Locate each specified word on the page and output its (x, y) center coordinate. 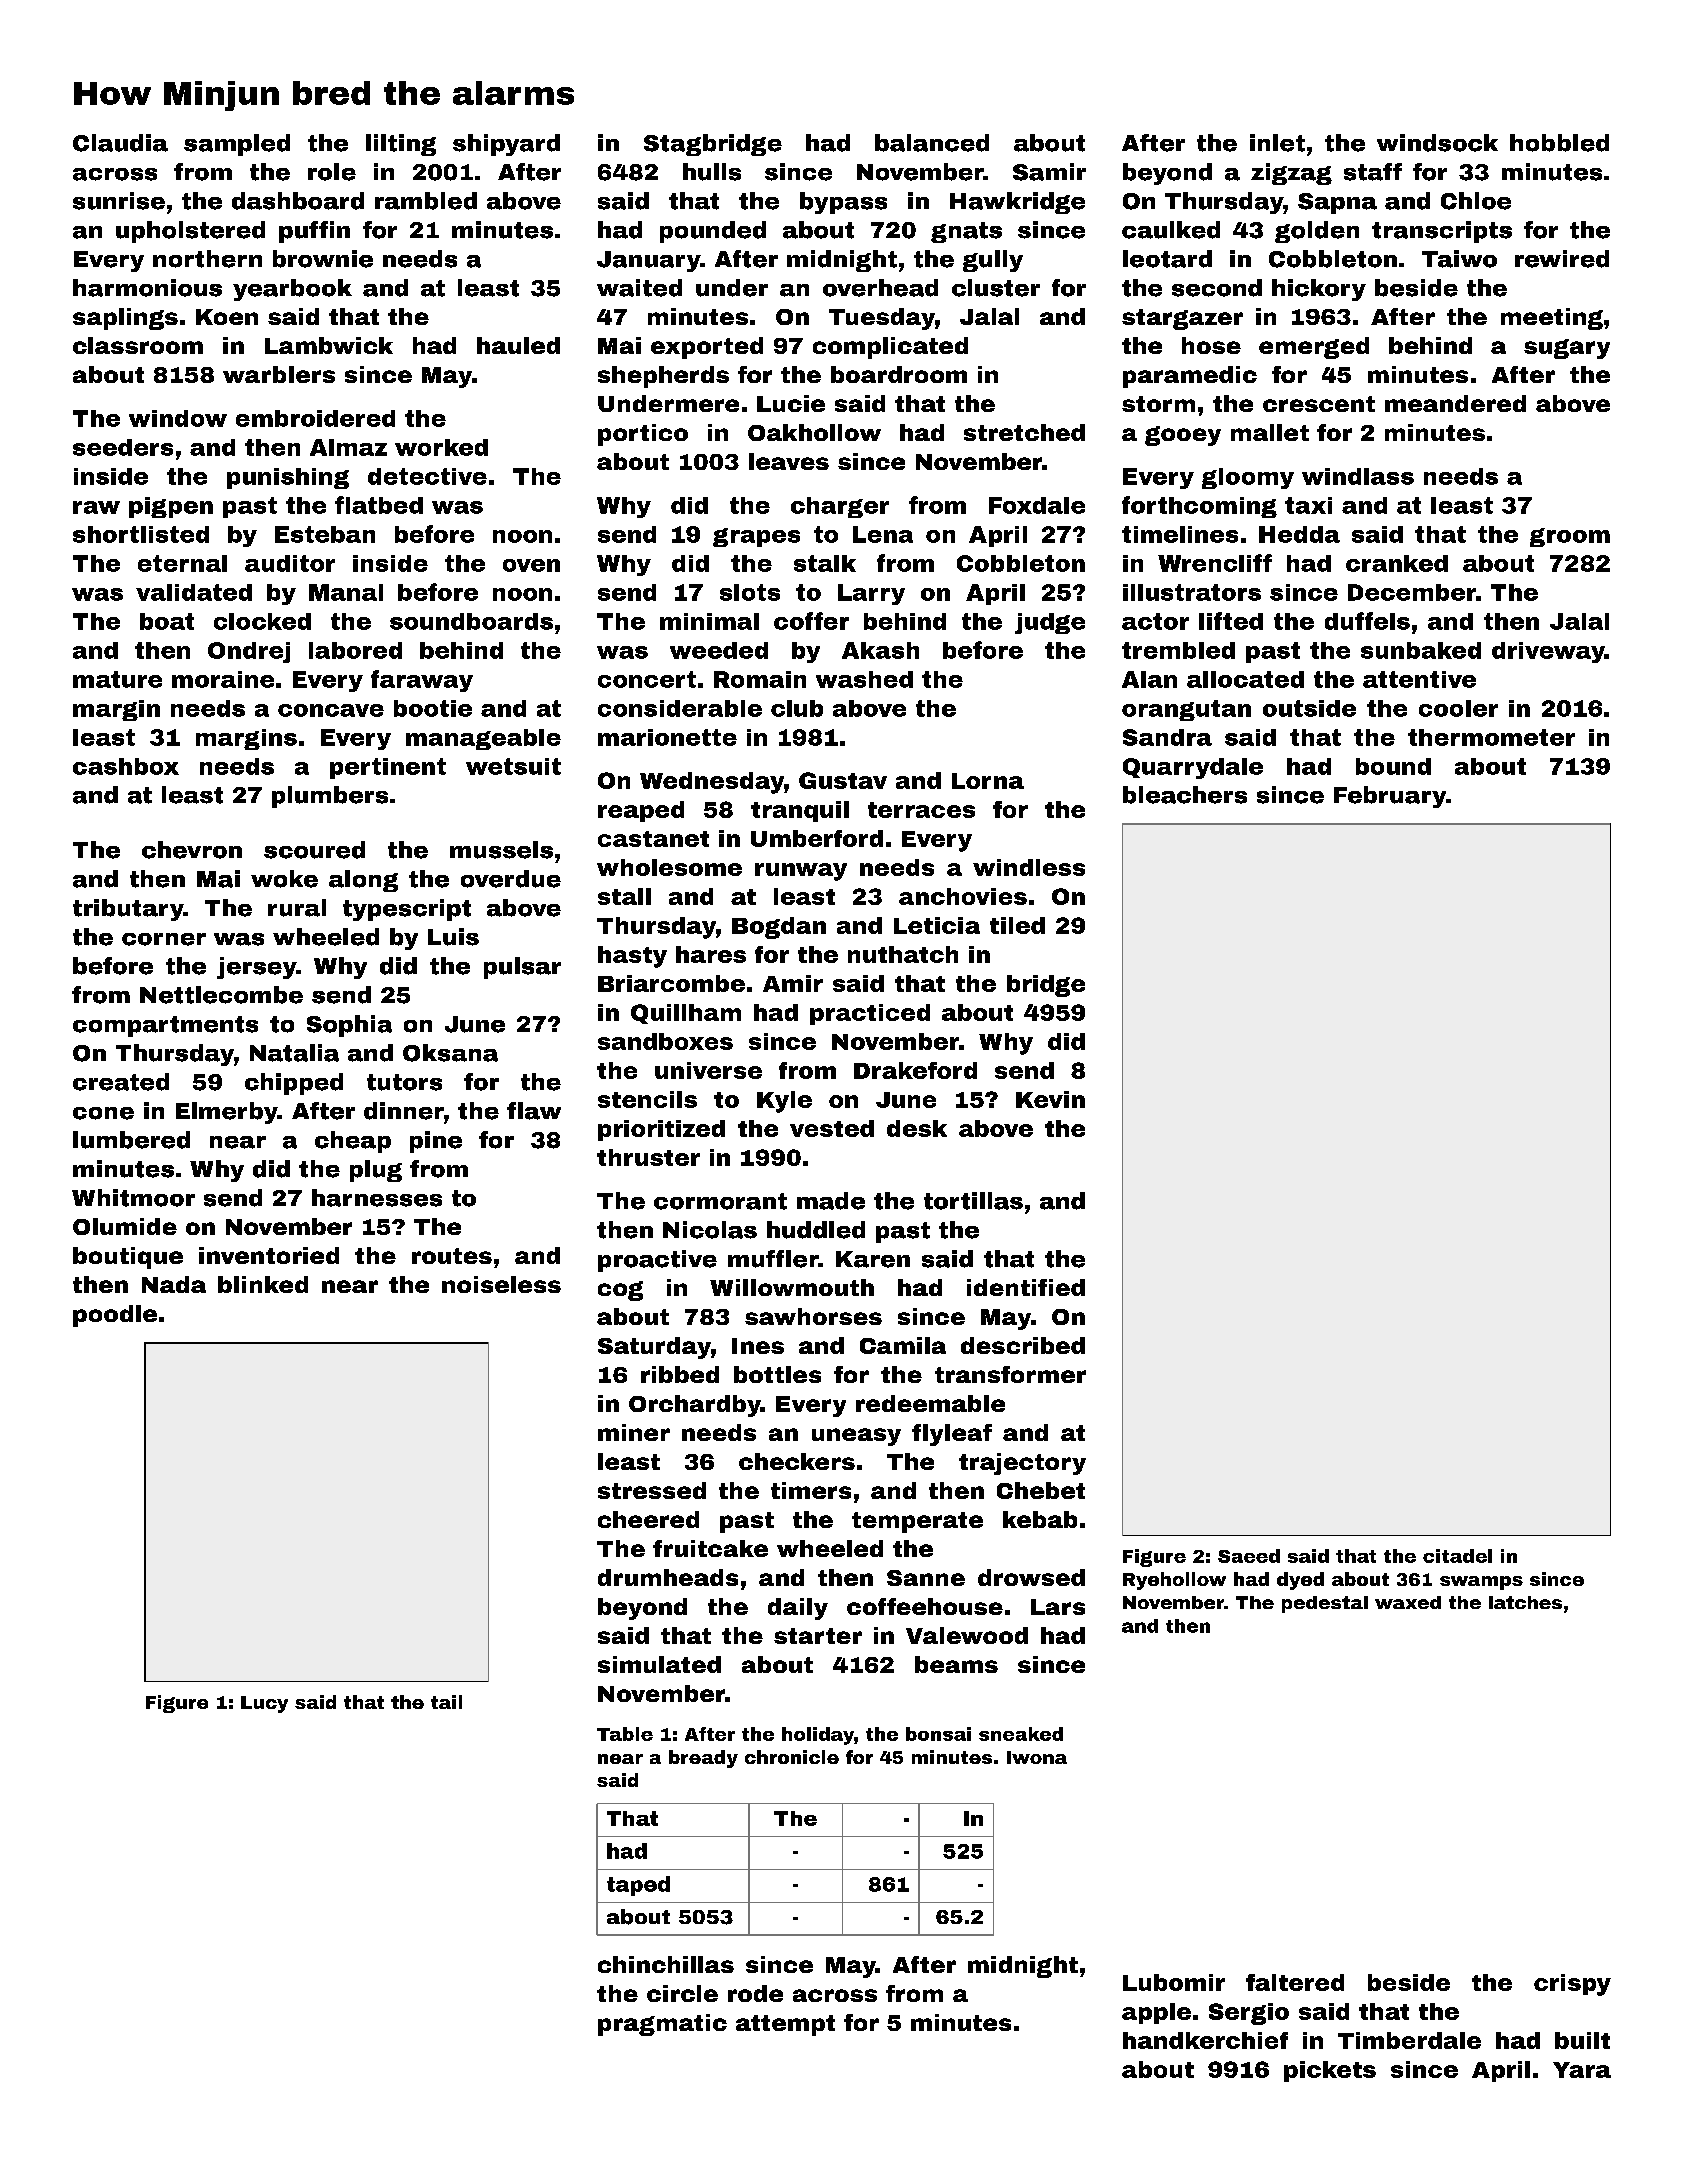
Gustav (843, 780)
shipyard (506, 145)
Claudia (120, 143)
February (1390, 797)
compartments (165, 1026)
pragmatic (662, 2025)
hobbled (1559, 143)
